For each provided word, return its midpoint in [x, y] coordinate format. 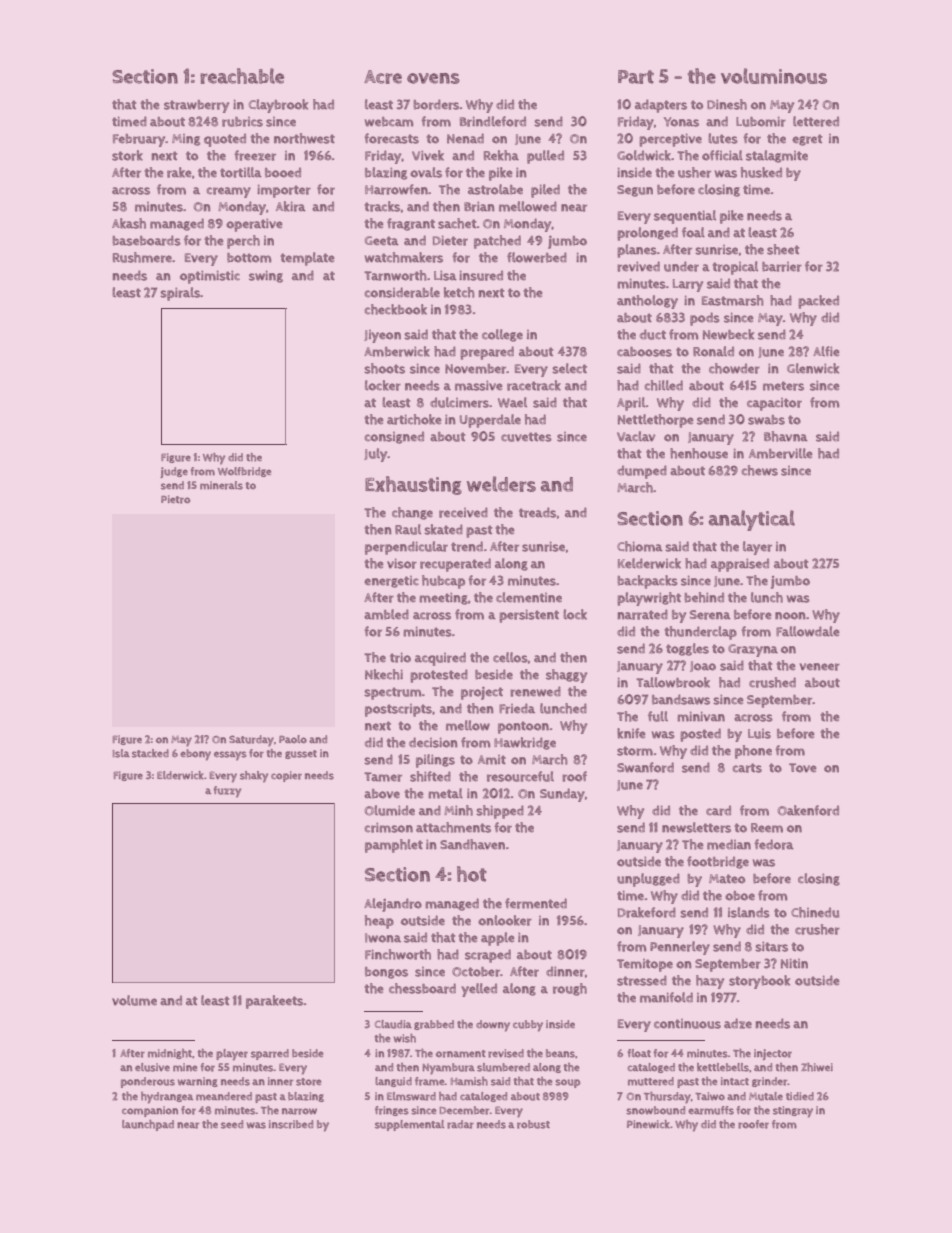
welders [501, 484]
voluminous [774, 76]
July [376, 455]
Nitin [794, 963]
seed [232, 1124]
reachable [242, 76]
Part [636, 77]
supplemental [409, 1125]
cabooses [644, 352]
